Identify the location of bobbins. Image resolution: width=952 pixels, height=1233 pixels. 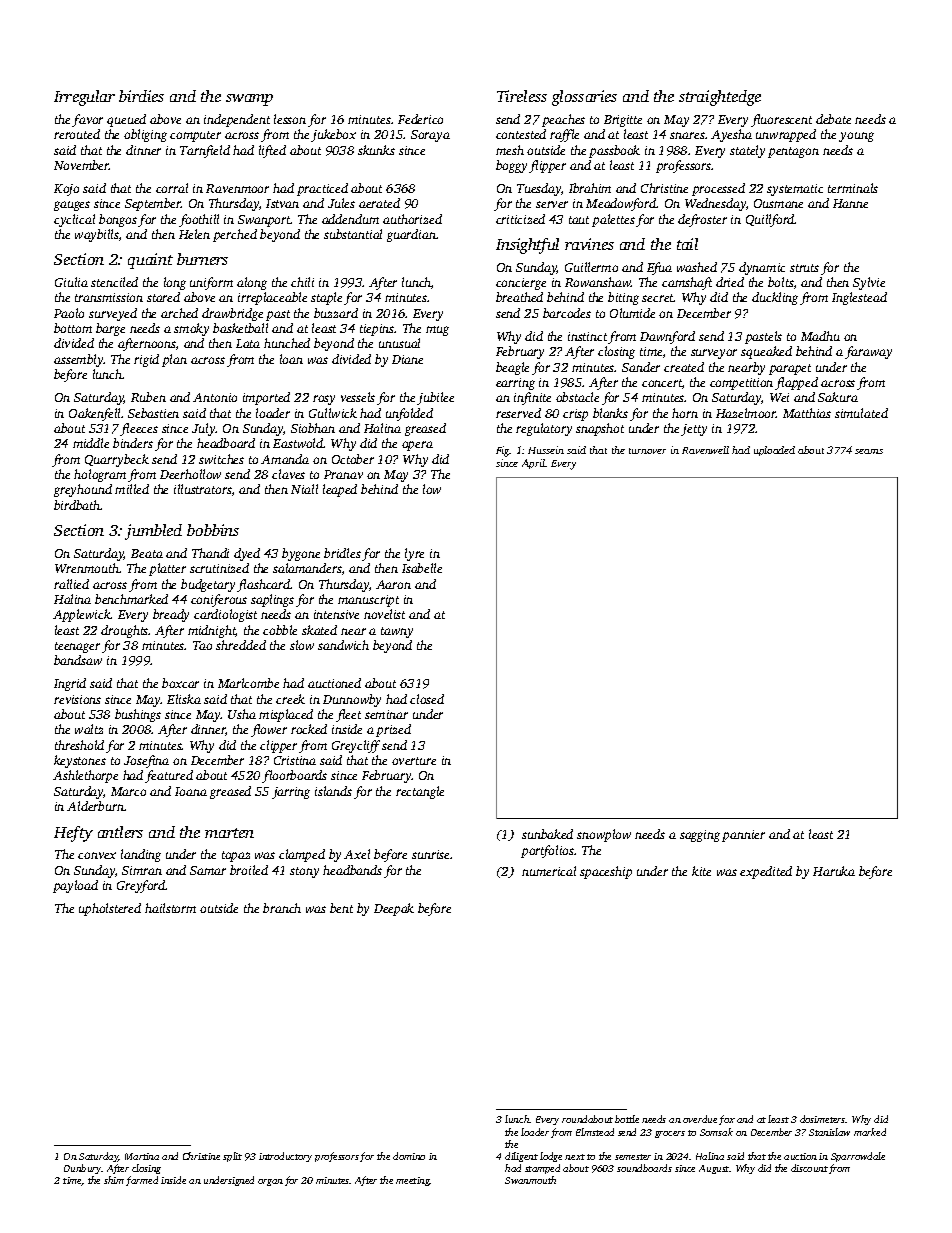
(213, 530).
